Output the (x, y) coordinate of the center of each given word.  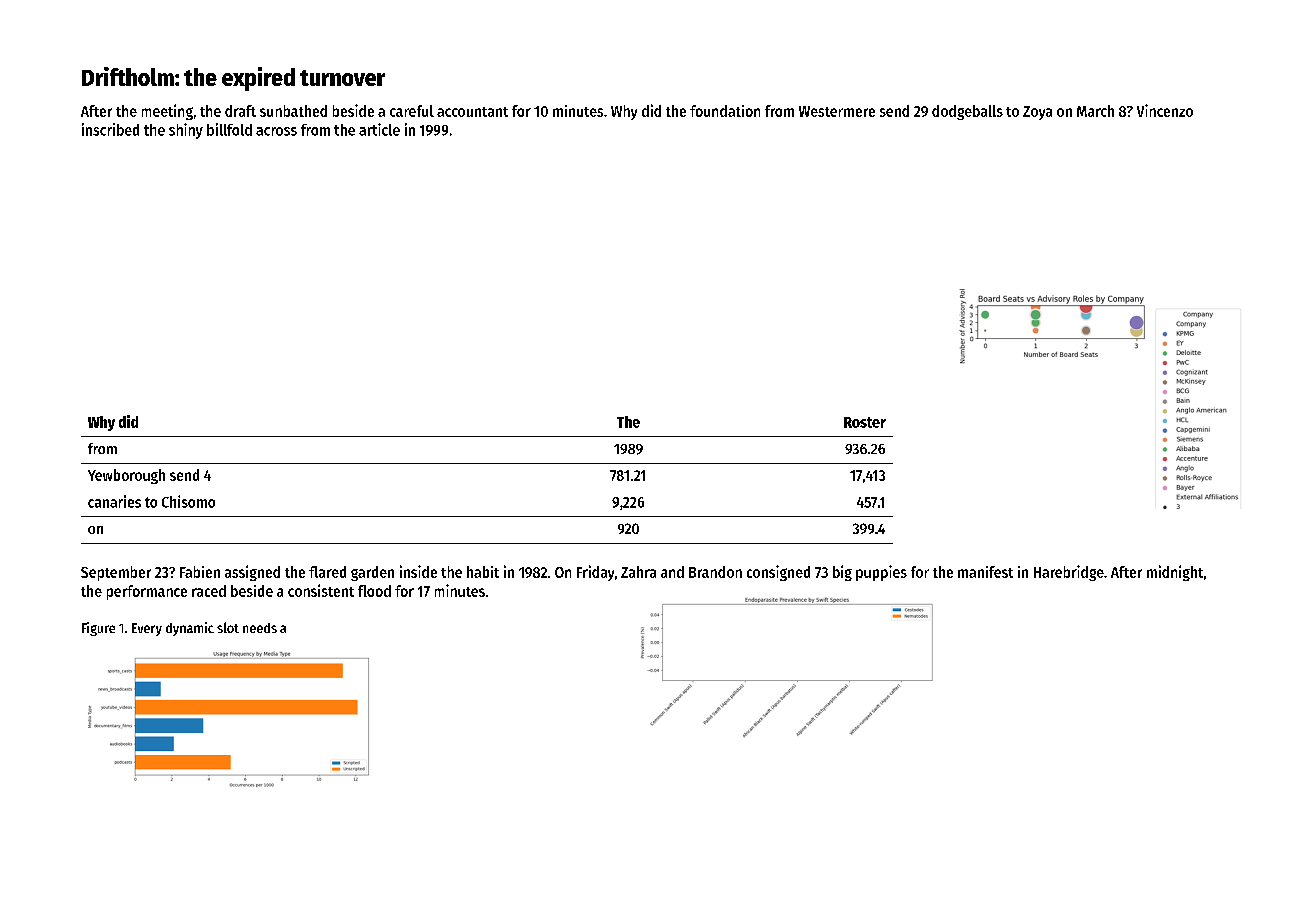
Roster (865, 422)
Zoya (1037, 113)
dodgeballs (967, 112)
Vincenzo (1165, 110)
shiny (186, 131)
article (379, 129)
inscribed (110, 129)
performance (147, 592)
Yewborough (126, 476)
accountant (472, 112)
